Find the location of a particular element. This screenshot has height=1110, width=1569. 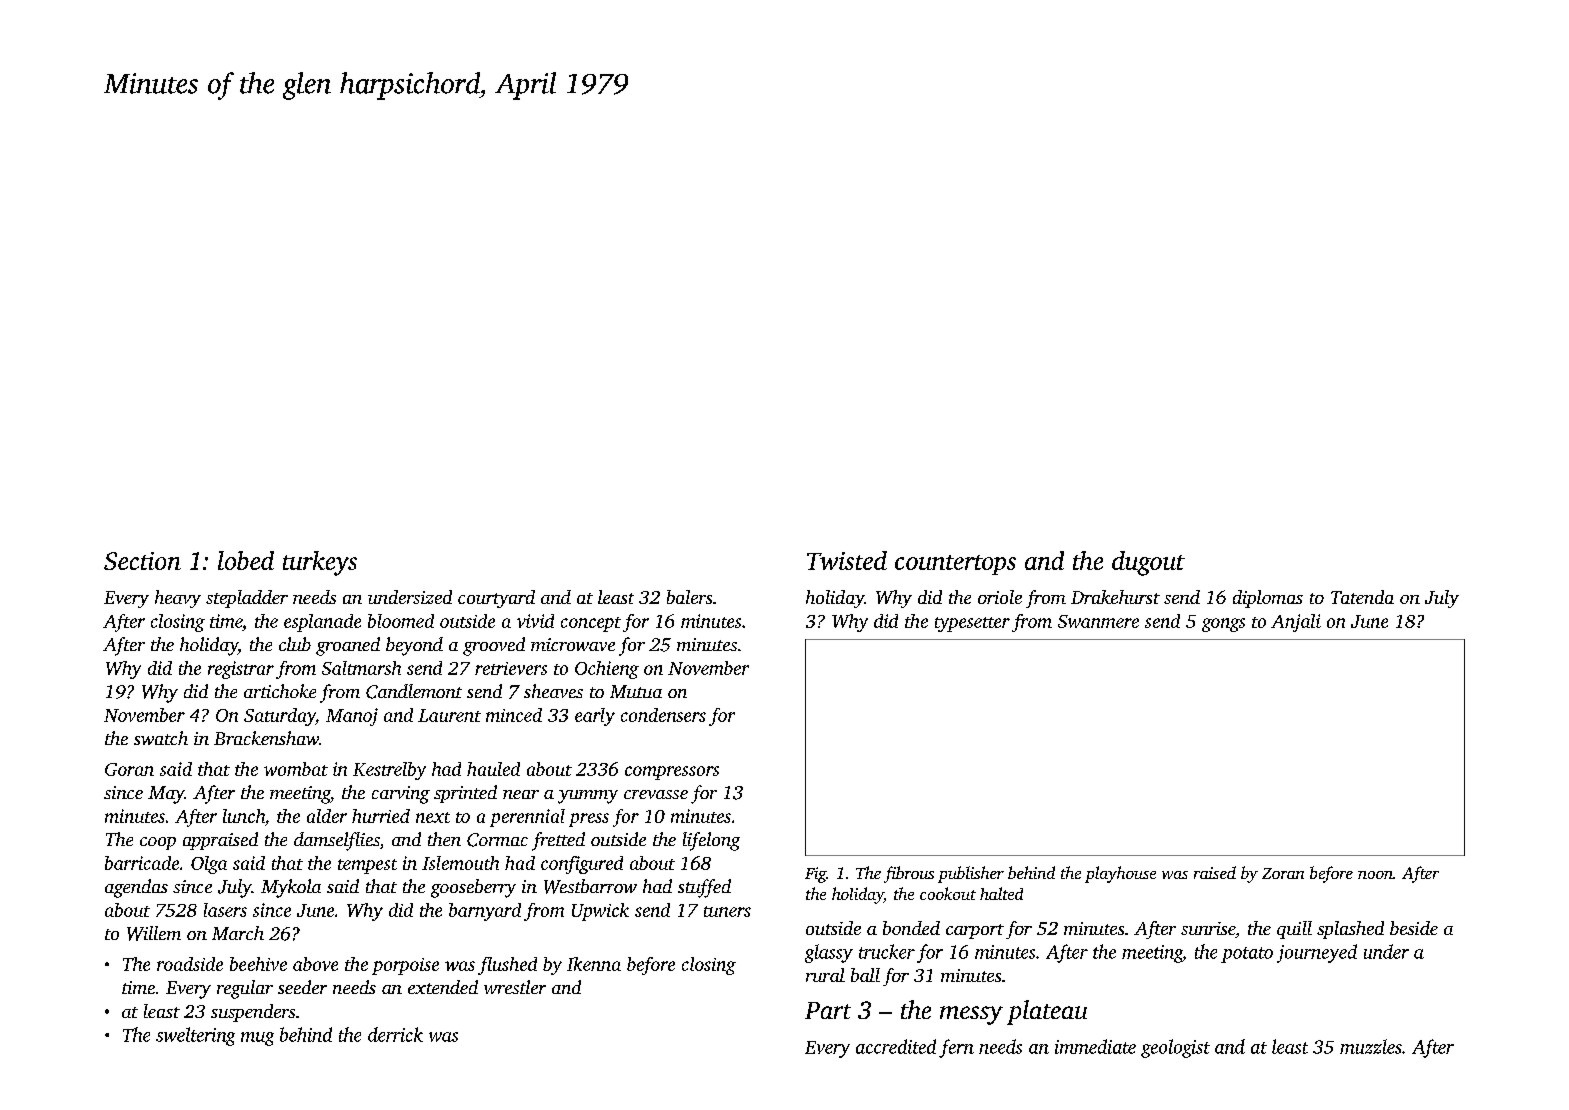

registrar is located at coordinates (241, 670).
